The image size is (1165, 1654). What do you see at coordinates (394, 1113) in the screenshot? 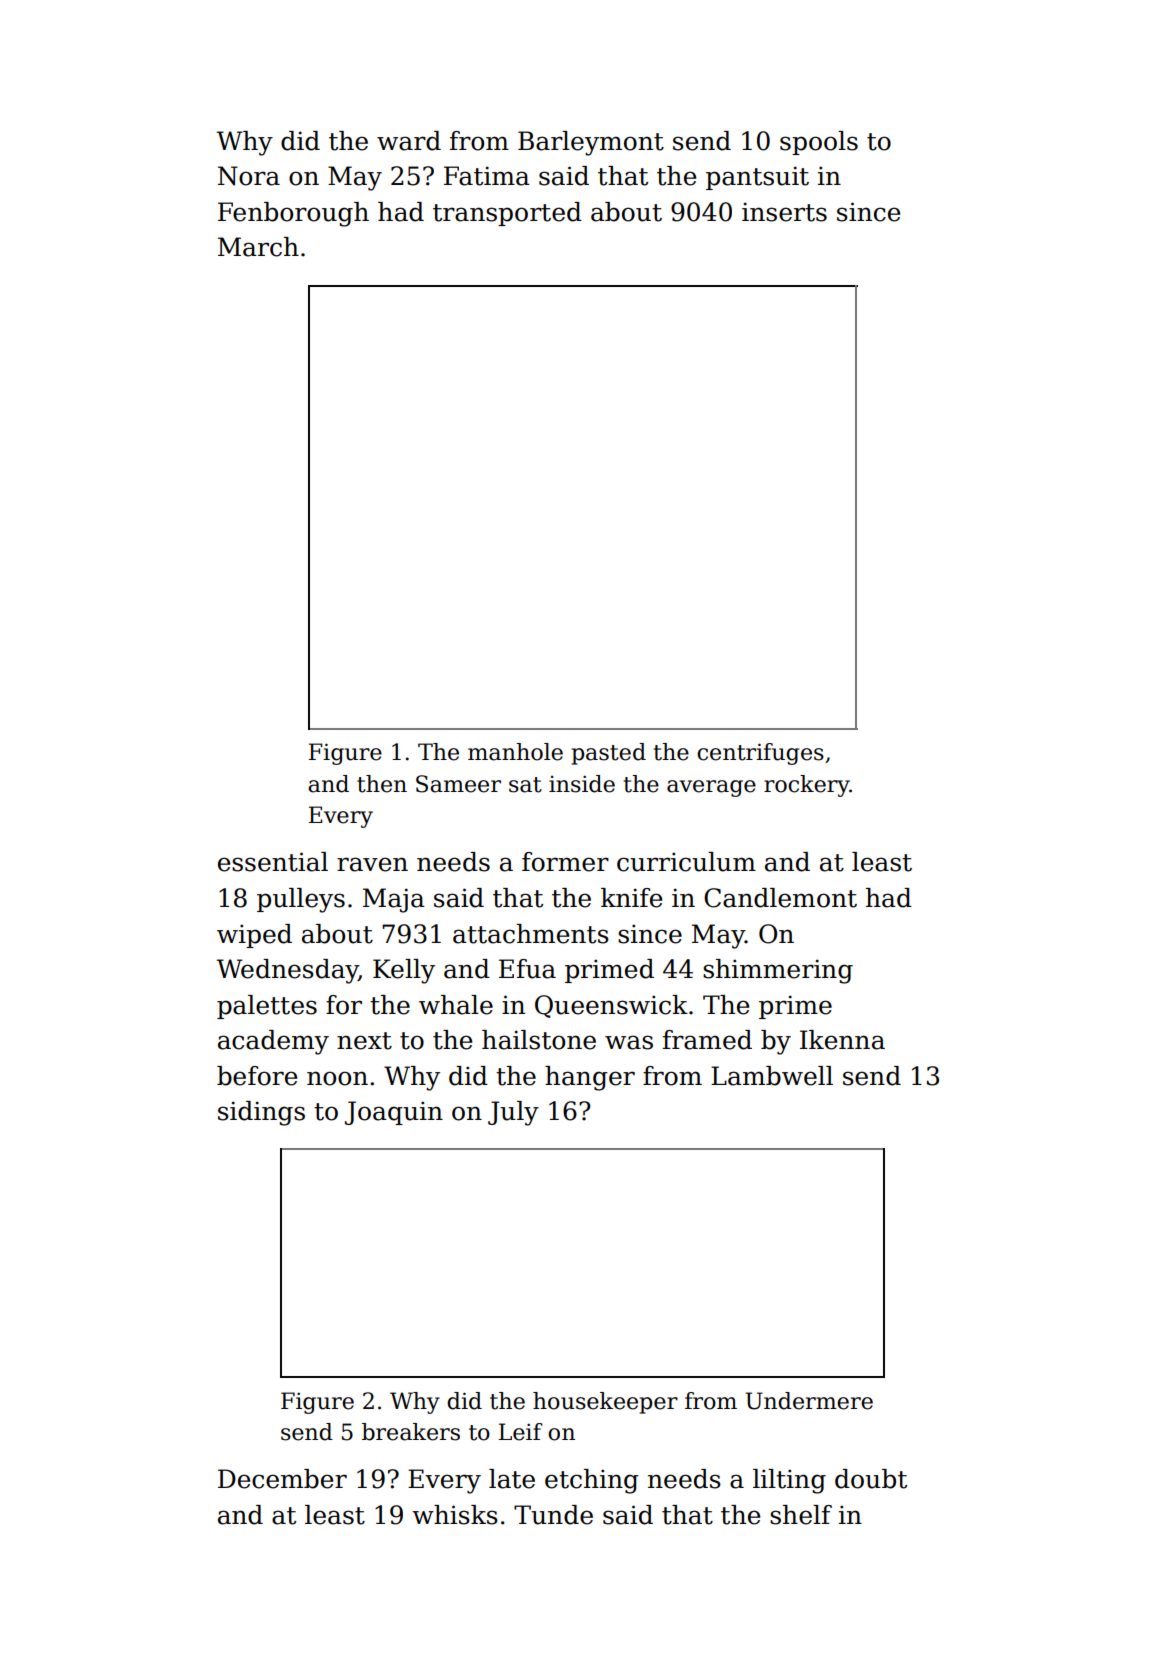
I see `Joaquin` at bounding box center [394, 1113].
